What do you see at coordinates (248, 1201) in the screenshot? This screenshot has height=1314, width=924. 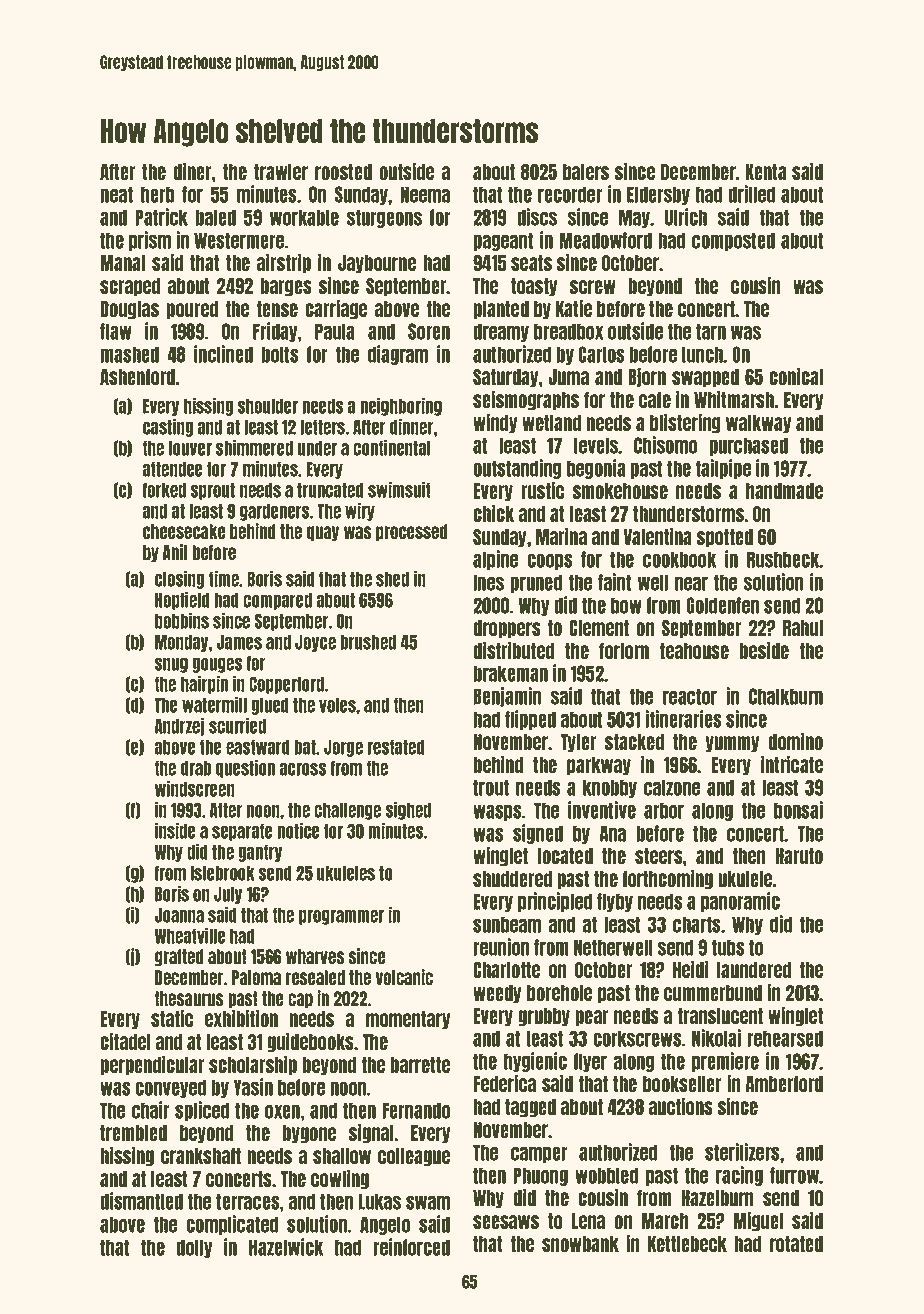 I see `terraces` at bounding box center [248, 1201].
